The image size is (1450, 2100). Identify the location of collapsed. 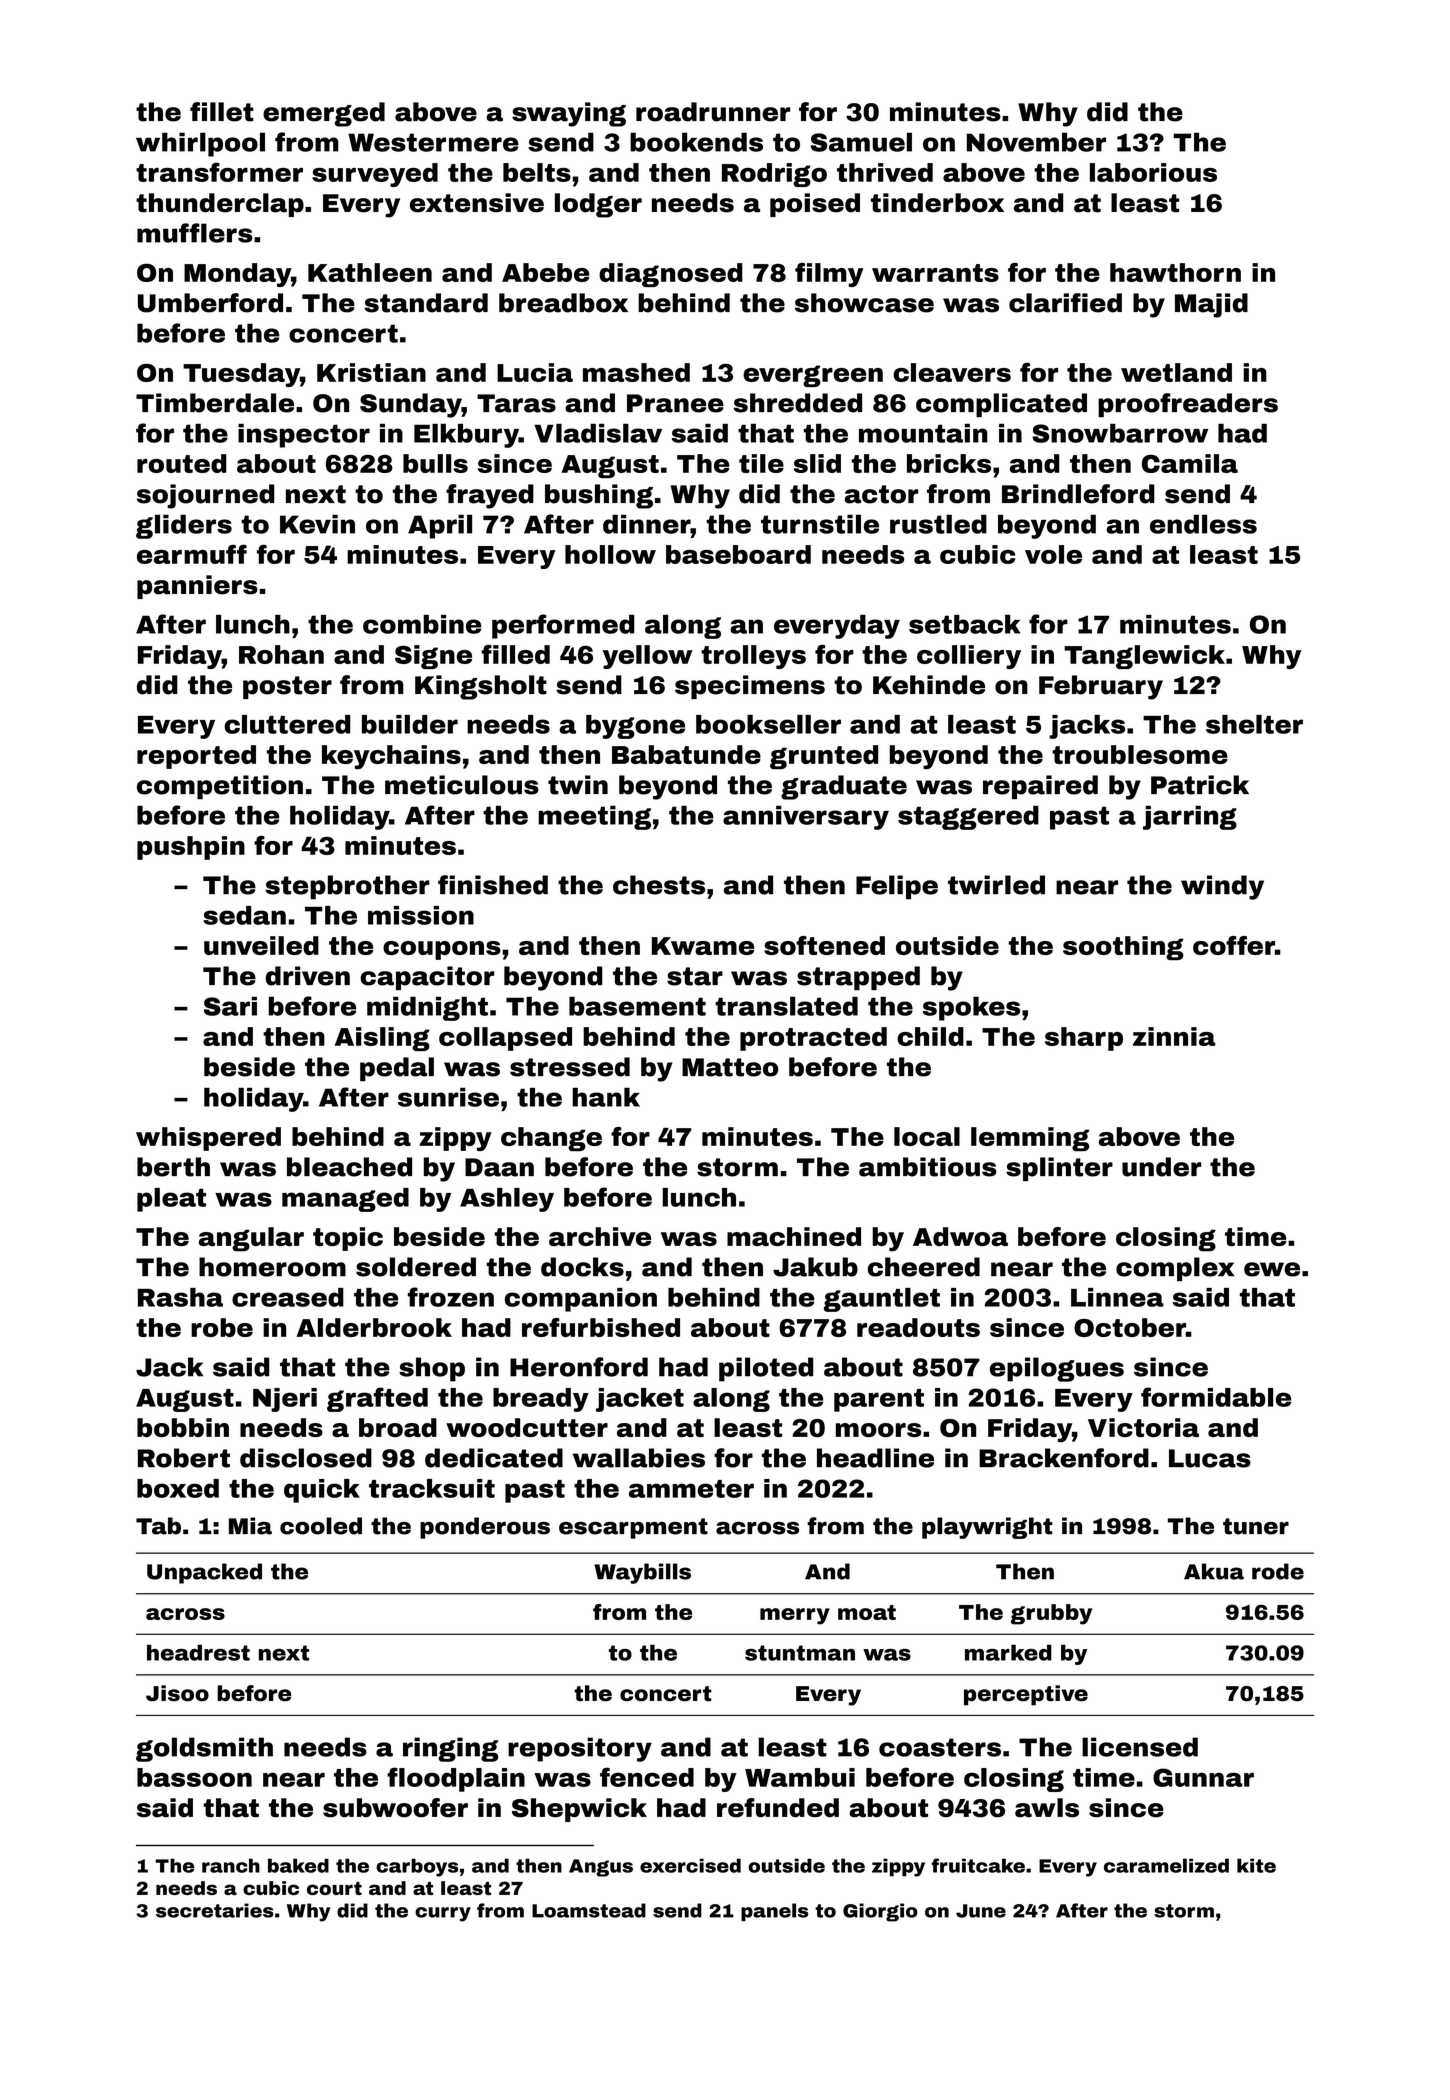
(505, 1039).
